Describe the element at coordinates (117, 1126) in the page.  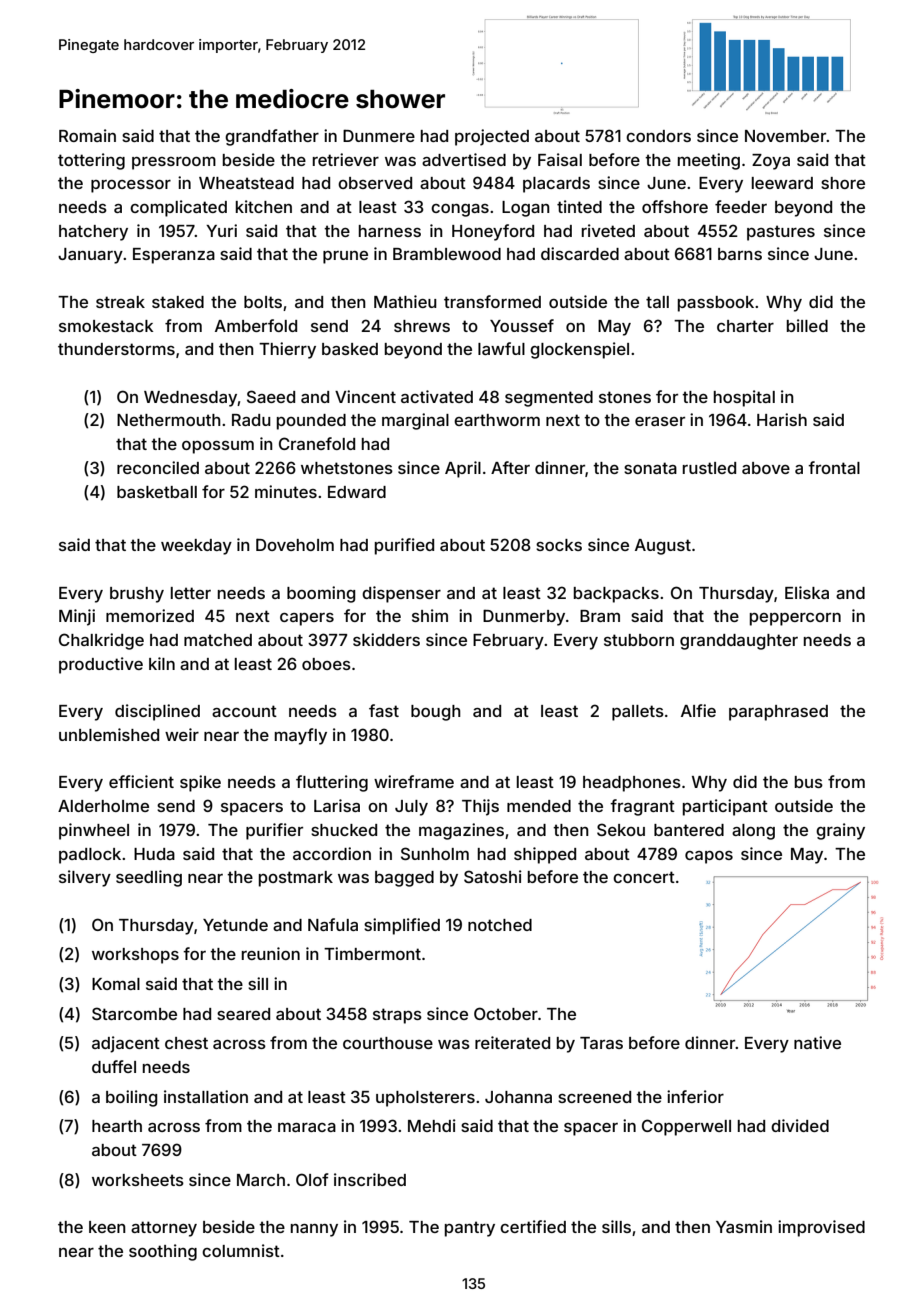
I see `hearth` at that location.
